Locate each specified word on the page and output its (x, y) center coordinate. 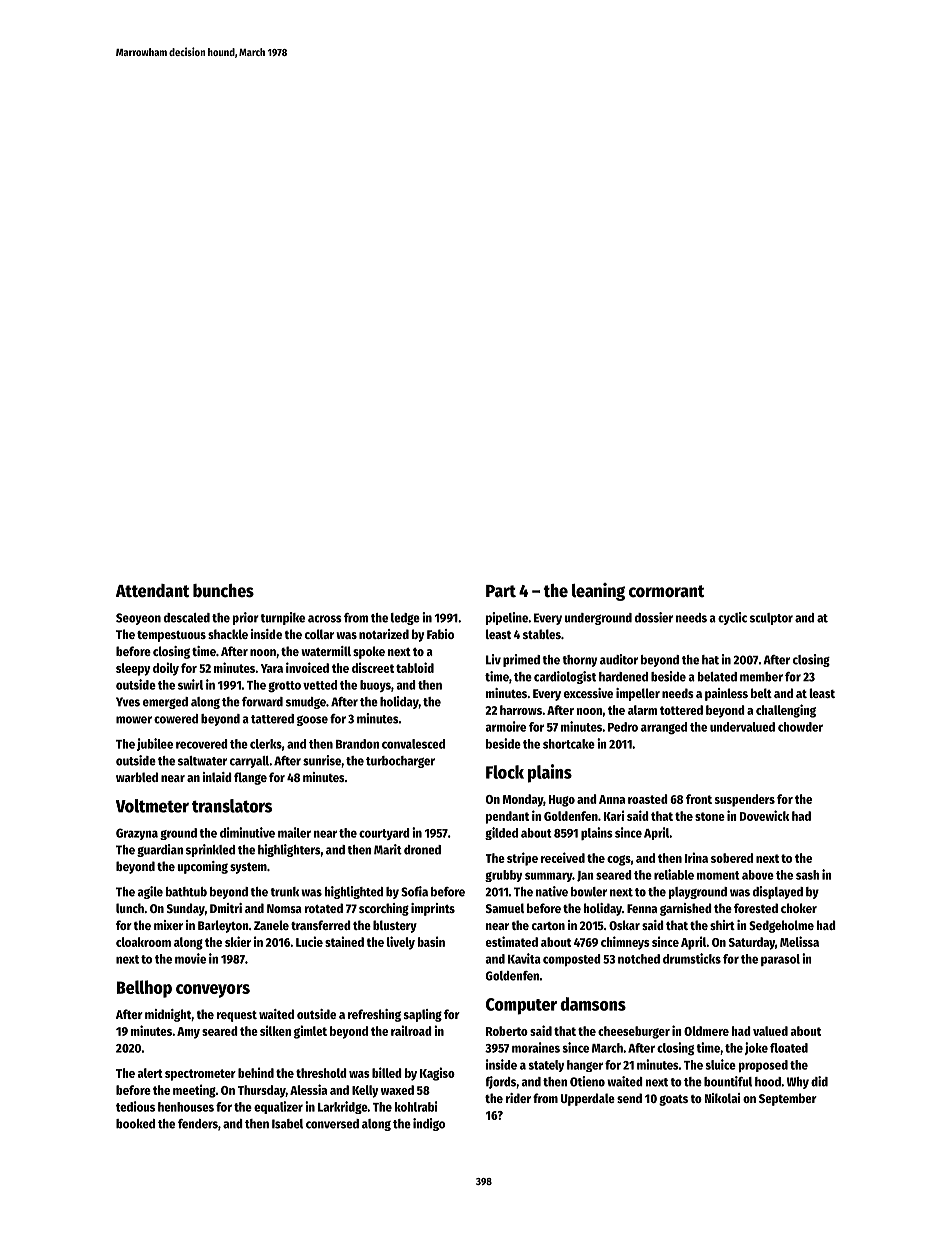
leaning (598, 592)
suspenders (745, 800)
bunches (223, 591)
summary (549, 877)
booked (135, 1124)
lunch (130, 908)
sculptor (771, 619)
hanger (585, 1066)
